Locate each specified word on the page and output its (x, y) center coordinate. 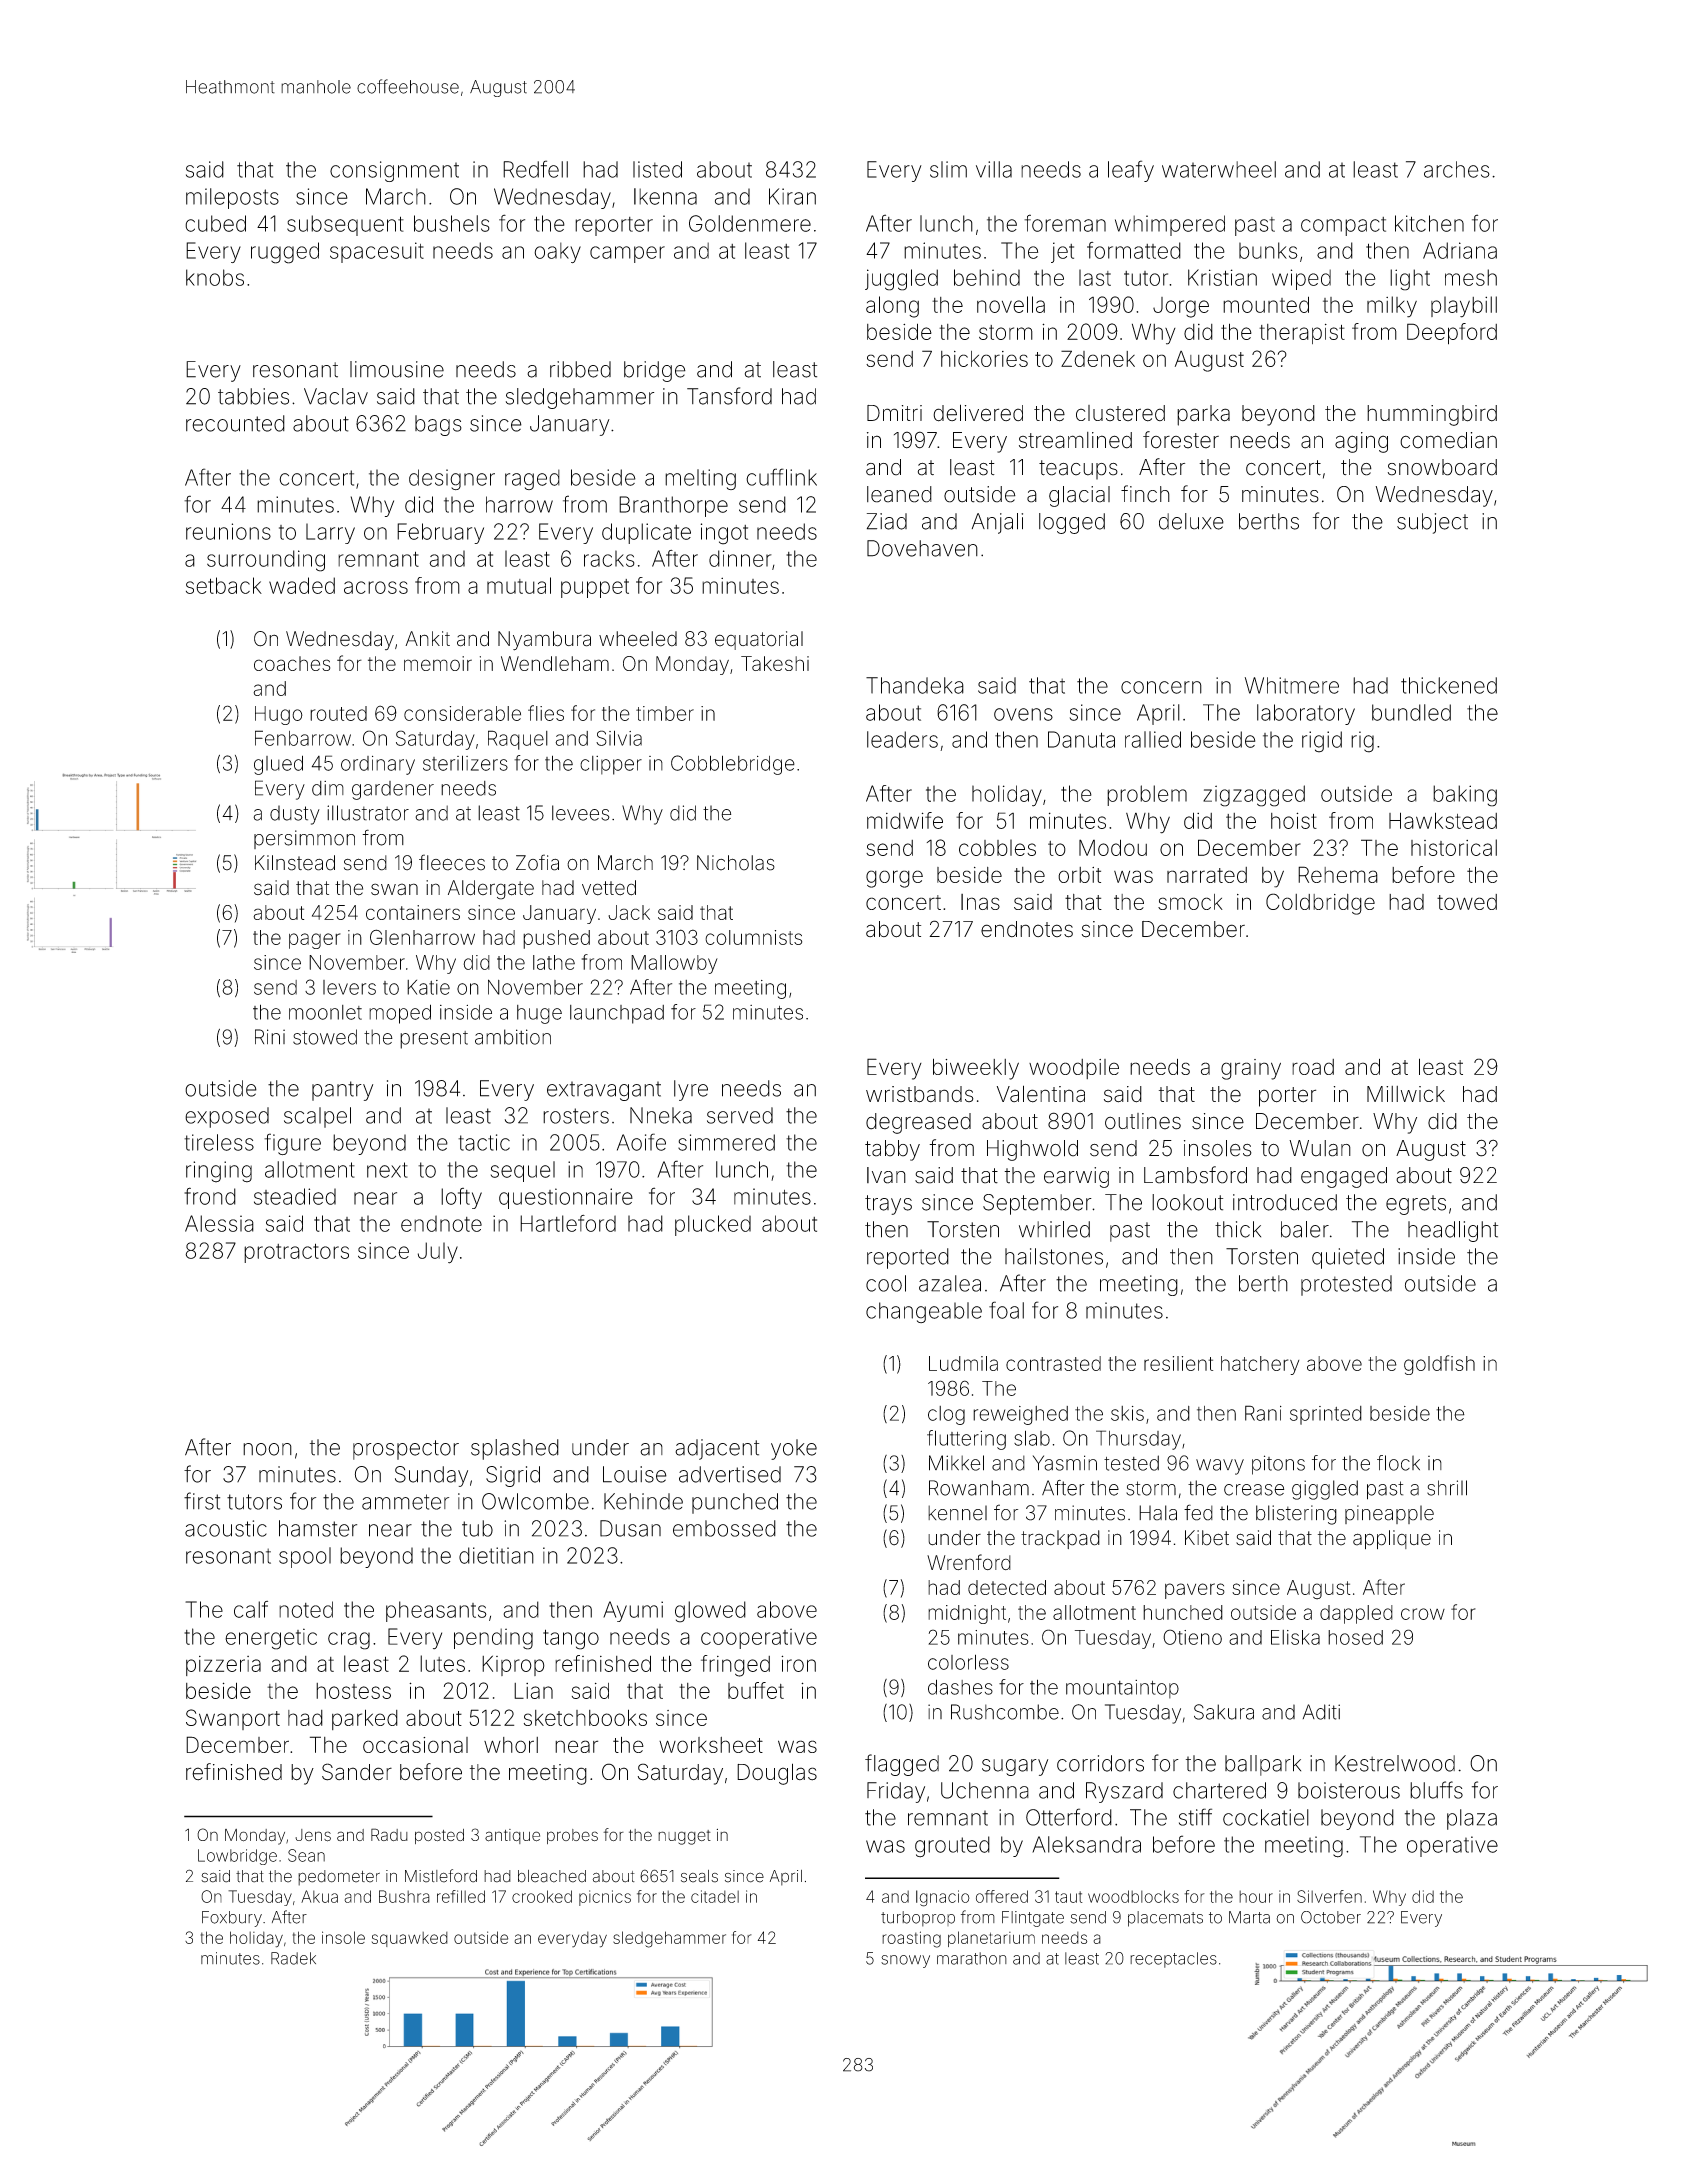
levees (581, 813)
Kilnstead (295, 863)
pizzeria (223, 1666)
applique (1392, 1539)
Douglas (777, 1774)
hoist (1294, 820)
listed (657, 169)
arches (1457, 169)
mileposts (232, 198)
